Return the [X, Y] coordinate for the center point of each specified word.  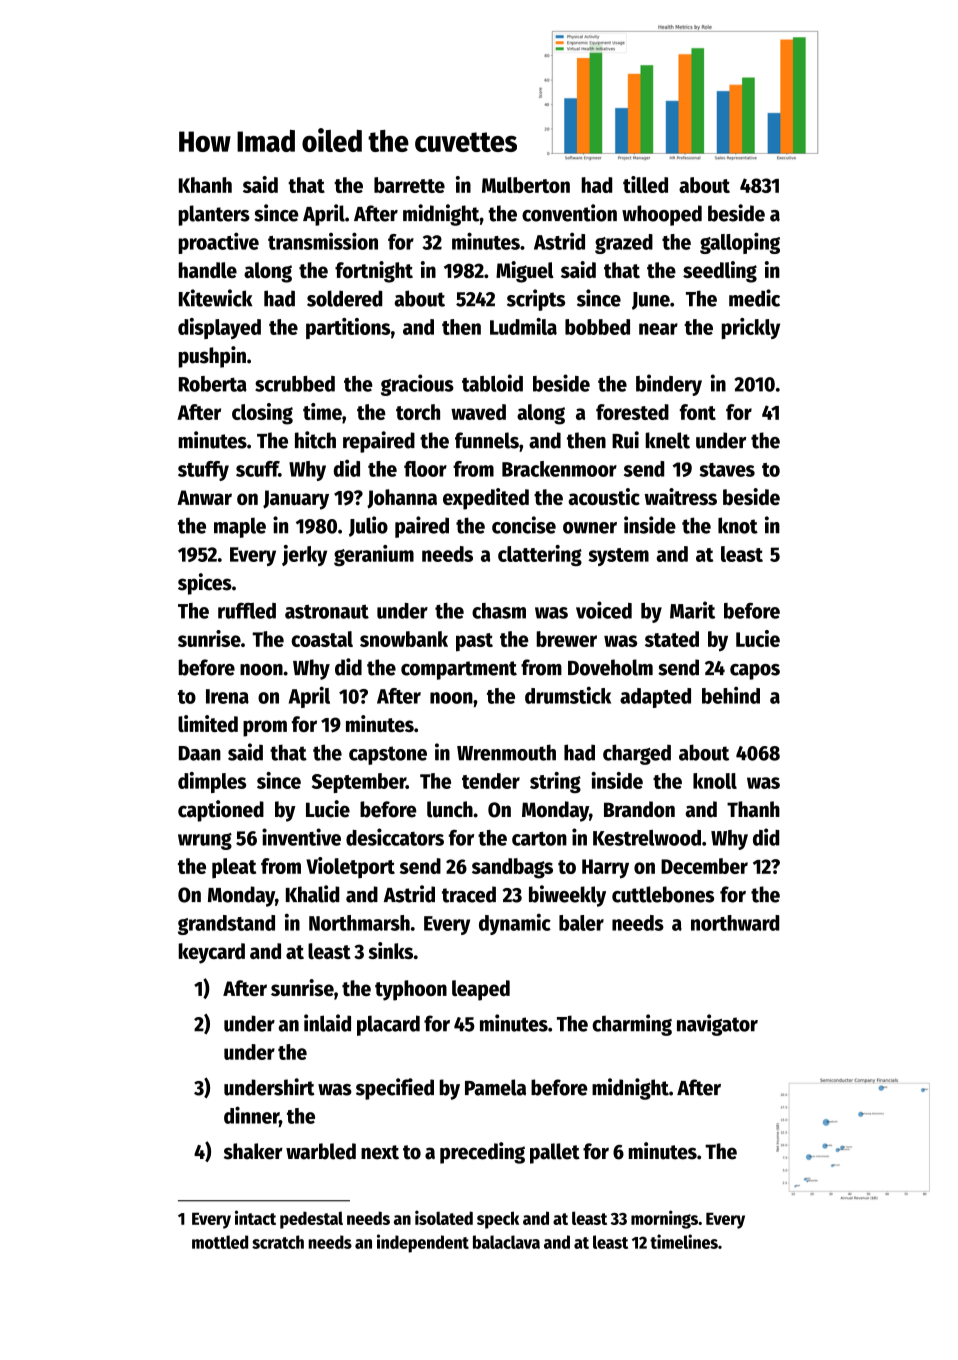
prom [265, 728]
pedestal [311, 1220]
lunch [450, 809]
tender [491, 781]
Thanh [753, 809]
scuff [257, 469]
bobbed [597, 327]
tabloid [492, 383]
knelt [668, 440]
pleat [234, 868]
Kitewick [215, 298]
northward [735, 923]
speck [498, 1220]
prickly [751, 328]
